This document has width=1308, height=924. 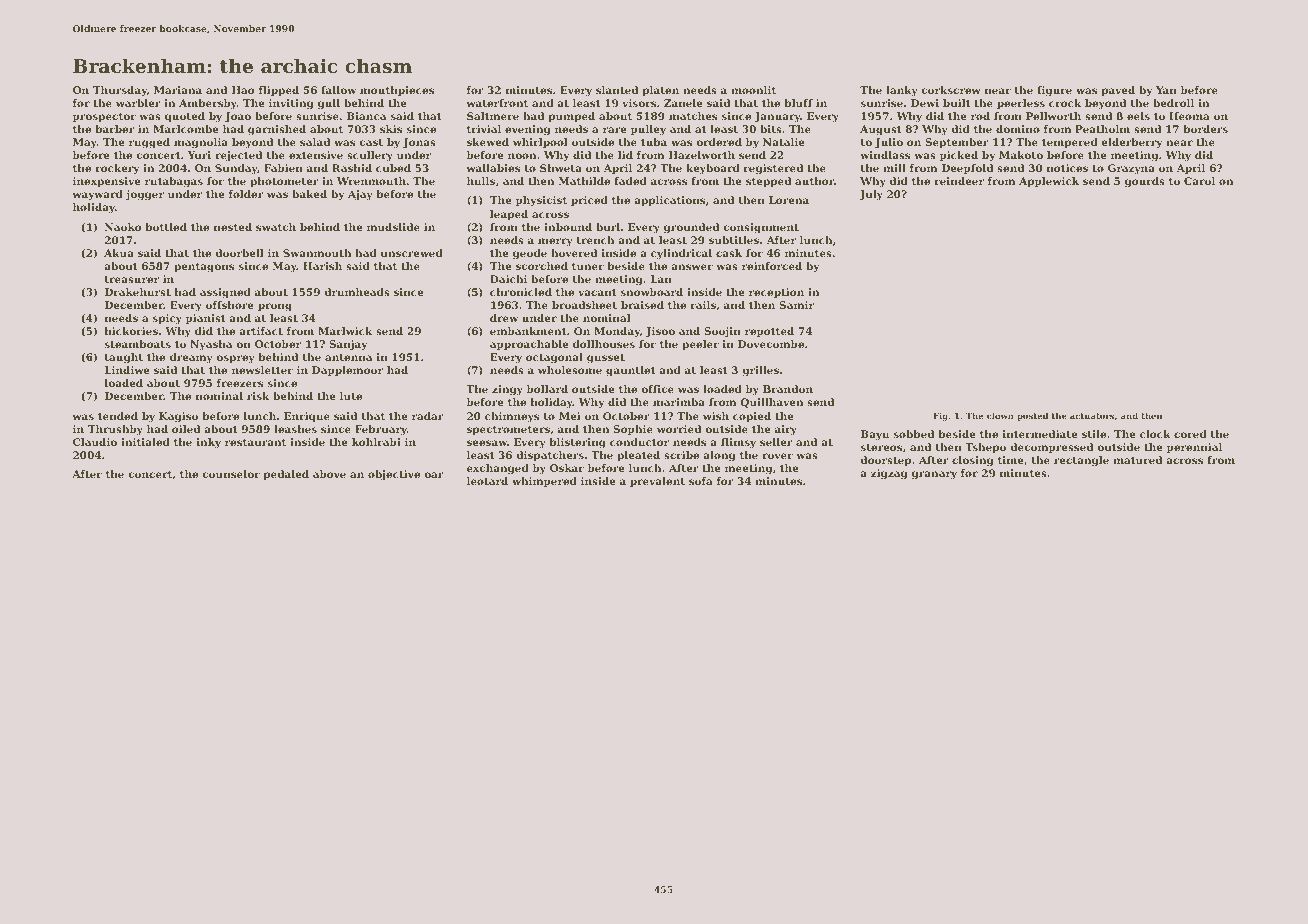 What do you see at coordinates (769, 332) in the document?
I see `repotted` at bounding box center [769, 332].
